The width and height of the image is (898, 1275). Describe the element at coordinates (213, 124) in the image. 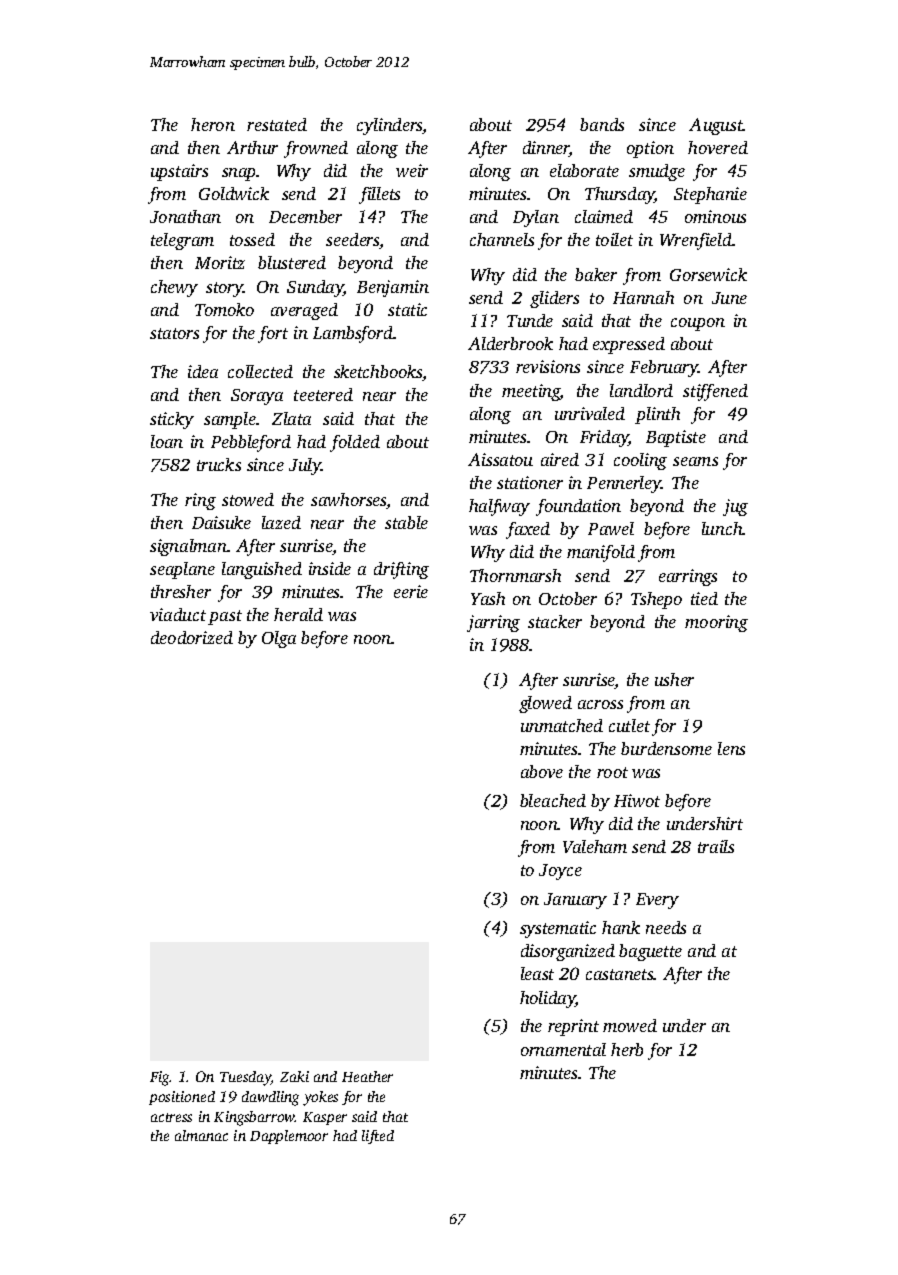

I see `heron` at that location.
